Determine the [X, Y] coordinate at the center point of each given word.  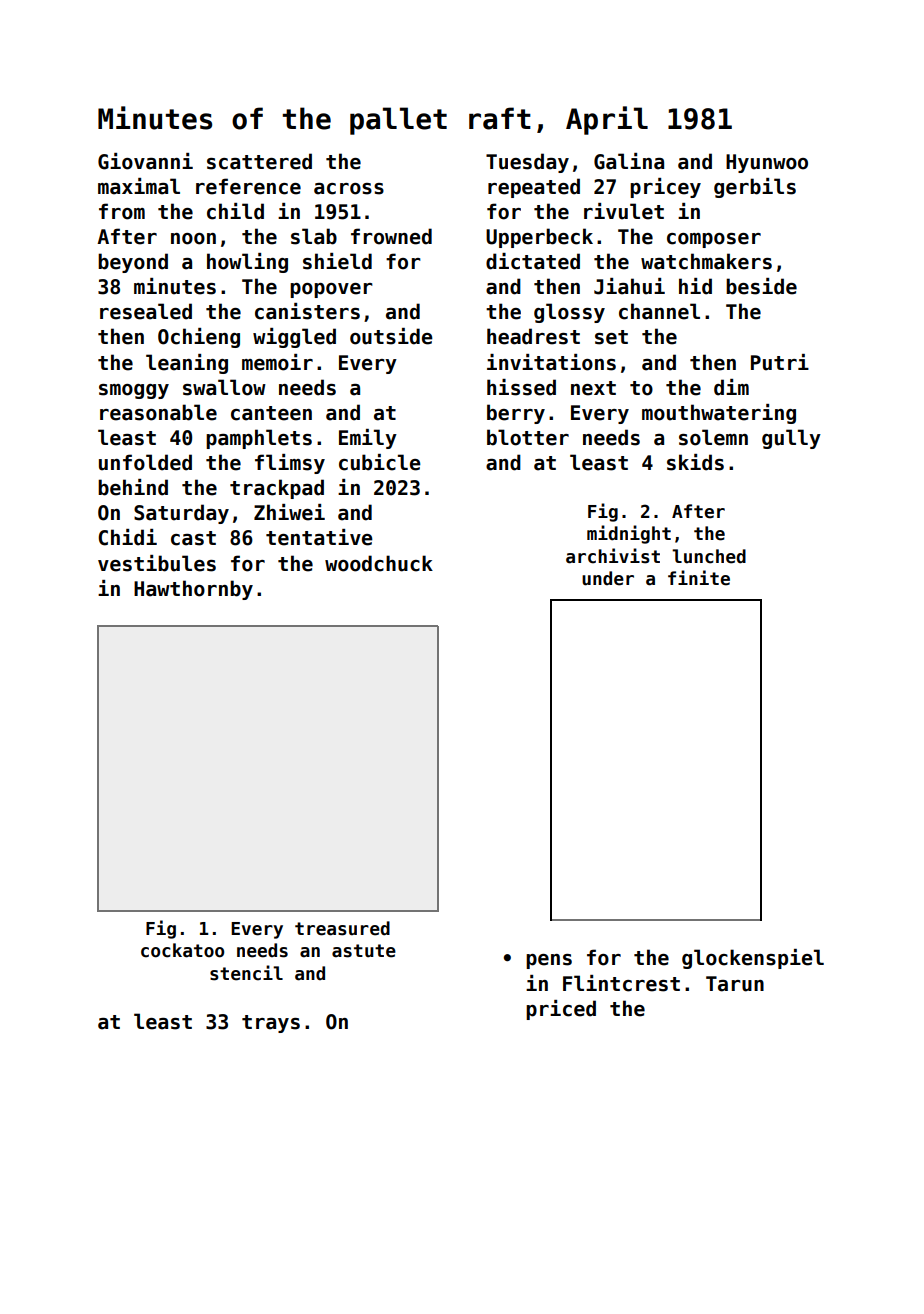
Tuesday [527, 163]
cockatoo [182, 950]
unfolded [145, 462]
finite [699, 578]
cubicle [380, 462]
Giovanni [145, 161]
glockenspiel [753, 959]
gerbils [755, 188]
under [608, 578]
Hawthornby [193, 590]
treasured [342, 928]
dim [731, 387]
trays [271, 1024]
